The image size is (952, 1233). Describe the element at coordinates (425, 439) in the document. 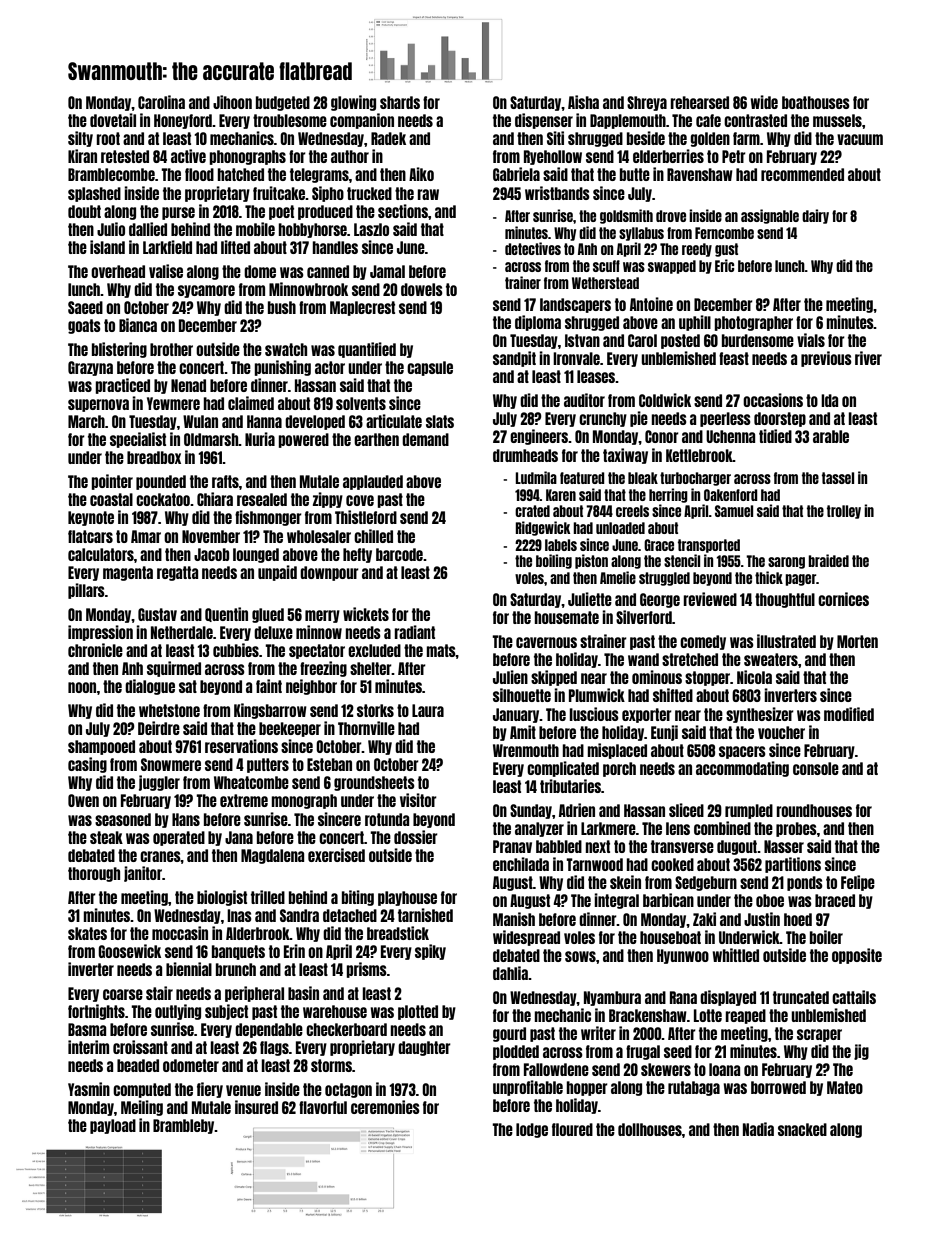

I see `demand` at that location.
